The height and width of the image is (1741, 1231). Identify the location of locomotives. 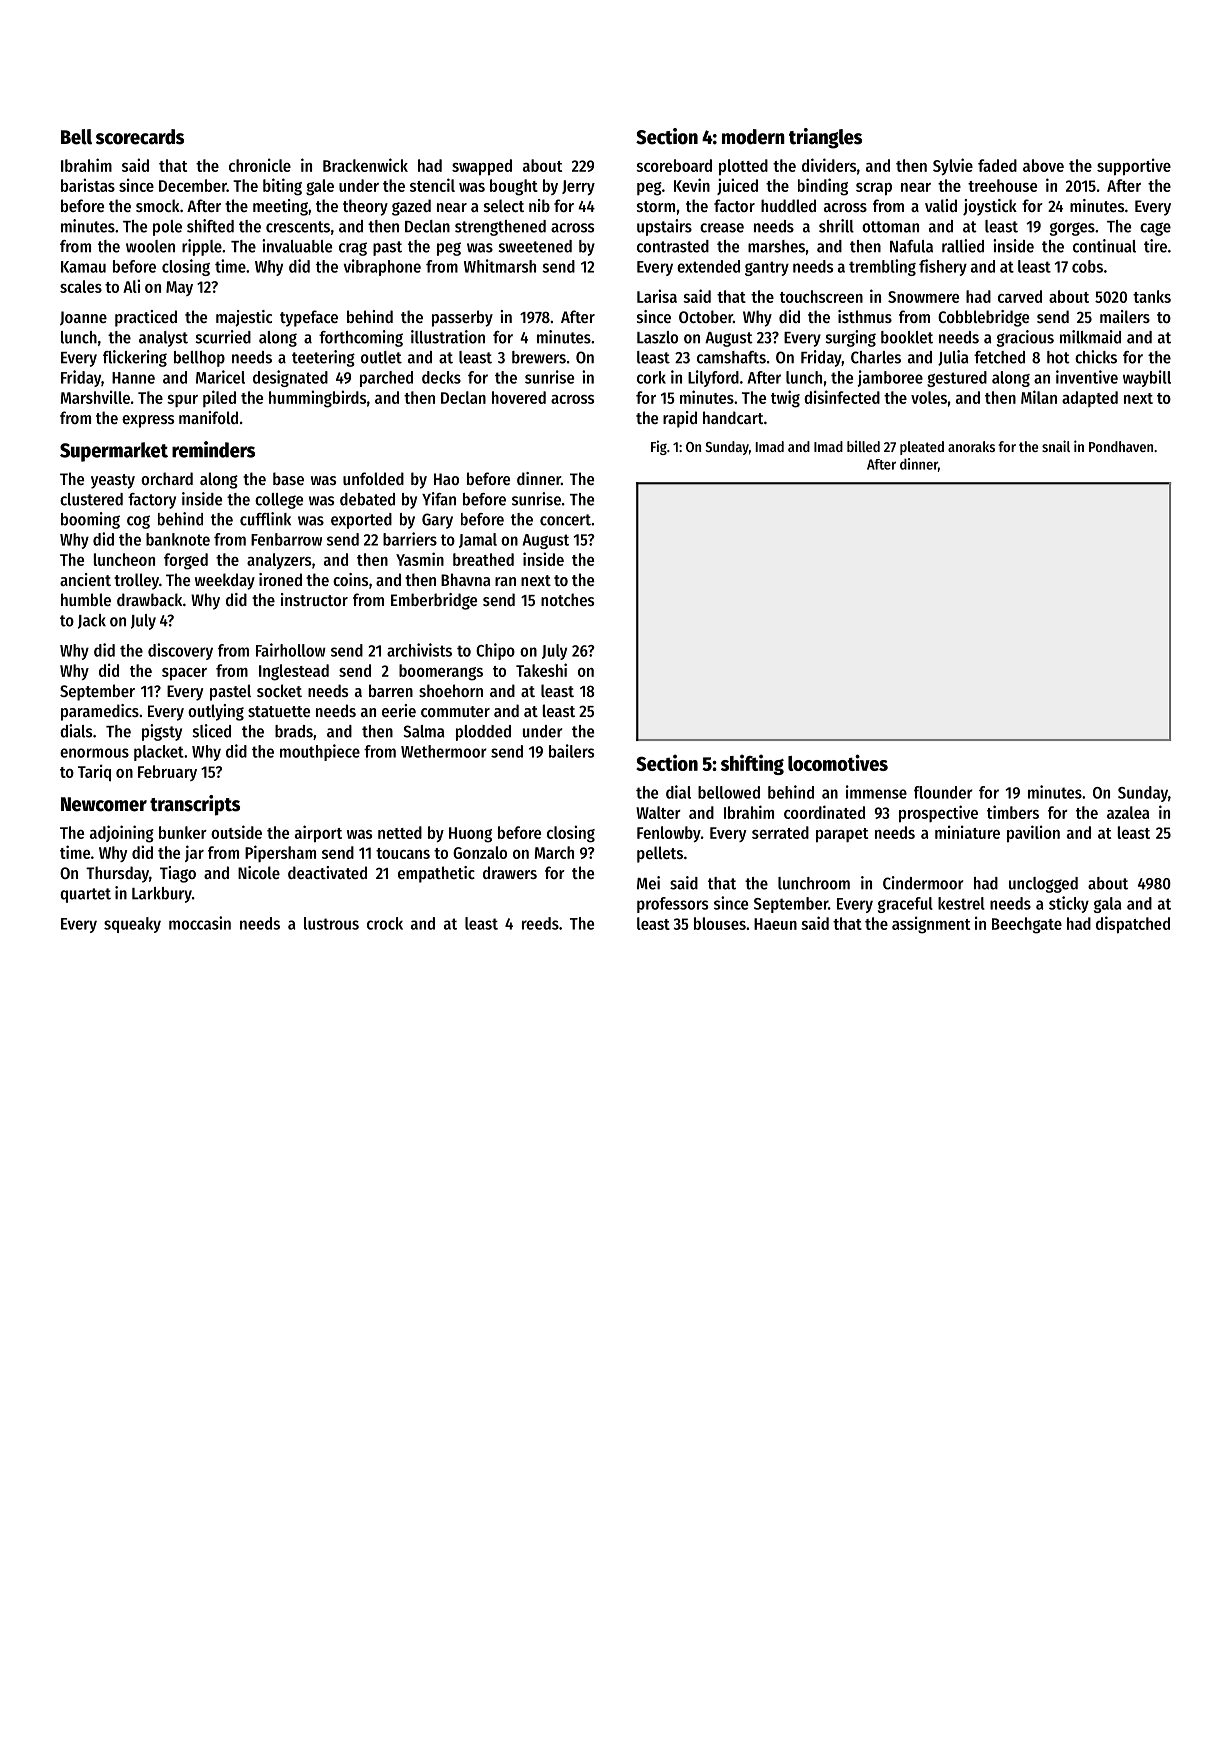
(838, 762).
